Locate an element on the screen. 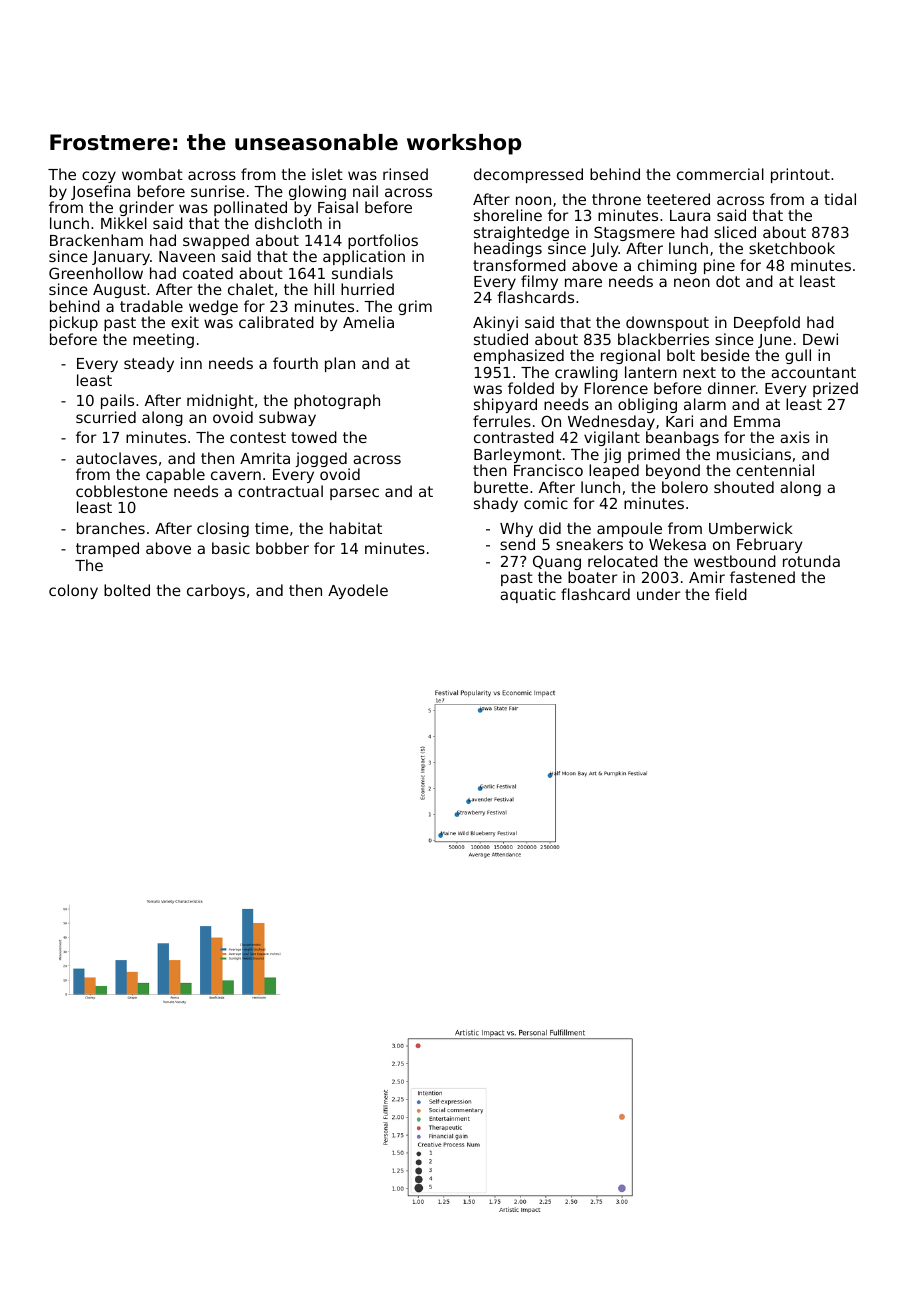 The width and height of the screenshot is (908, 1316). colony is located at coordinates (73, 591).
